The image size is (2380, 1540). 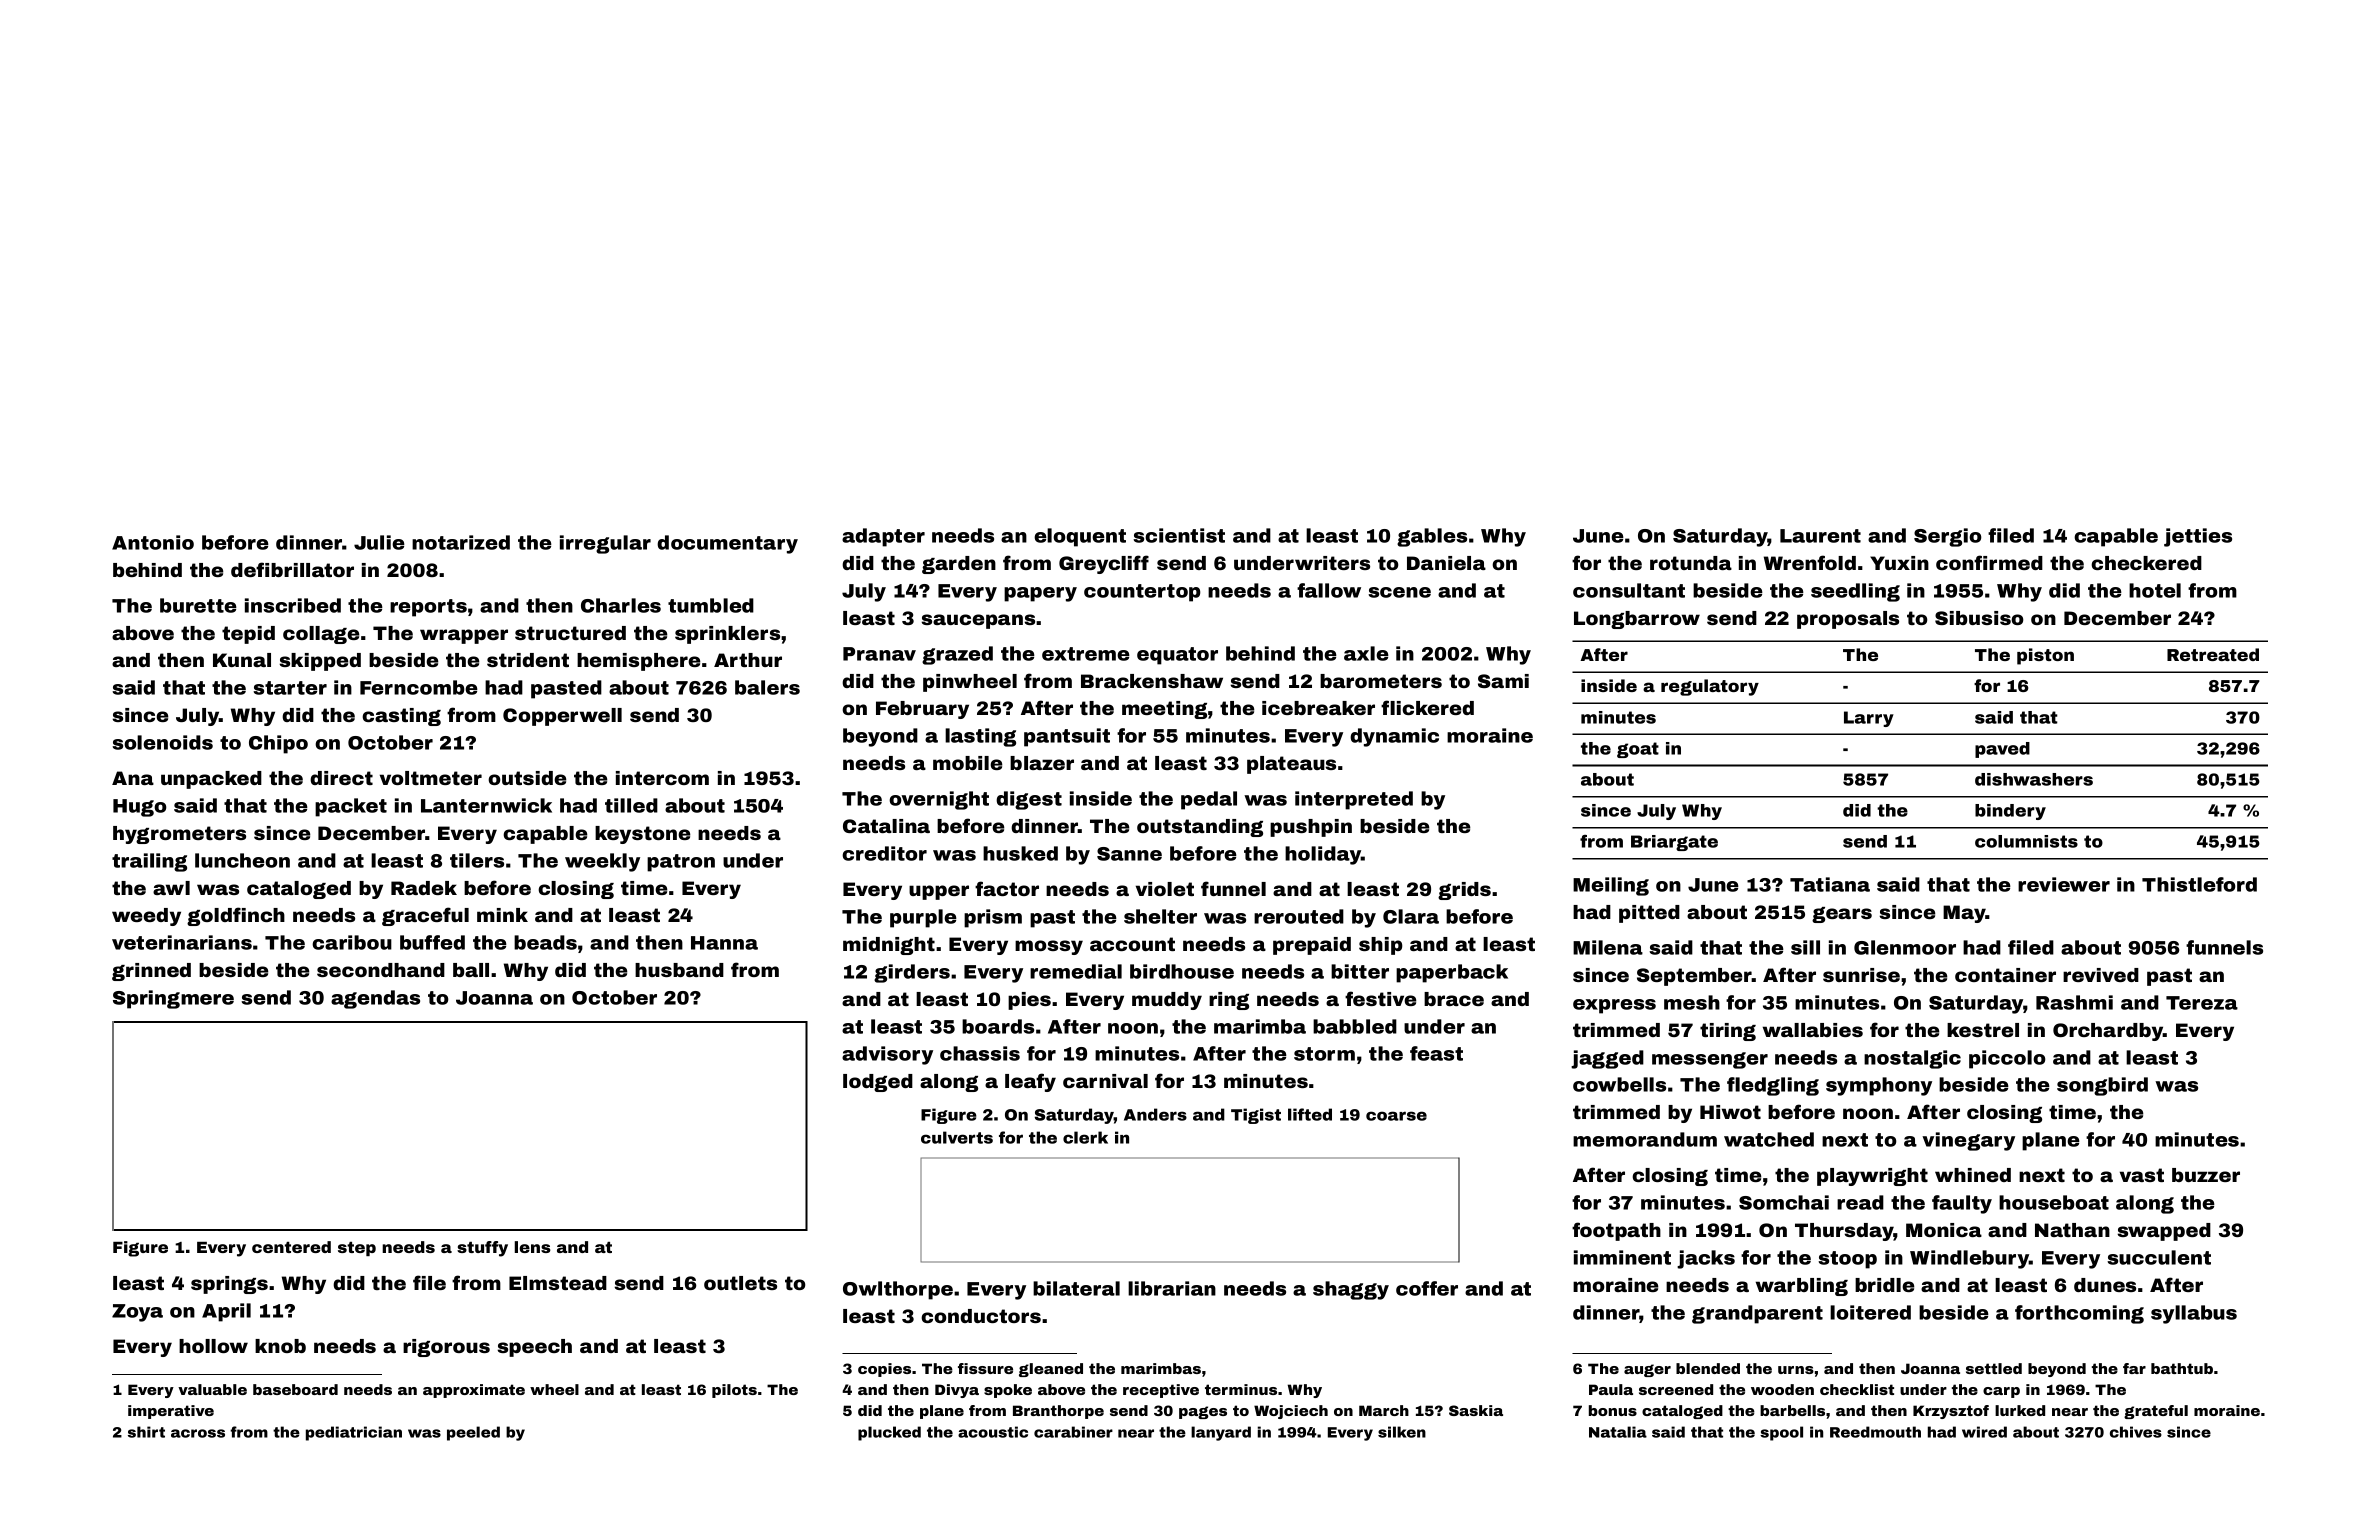 I want to click on festive, so click(x=1380, y=998).
